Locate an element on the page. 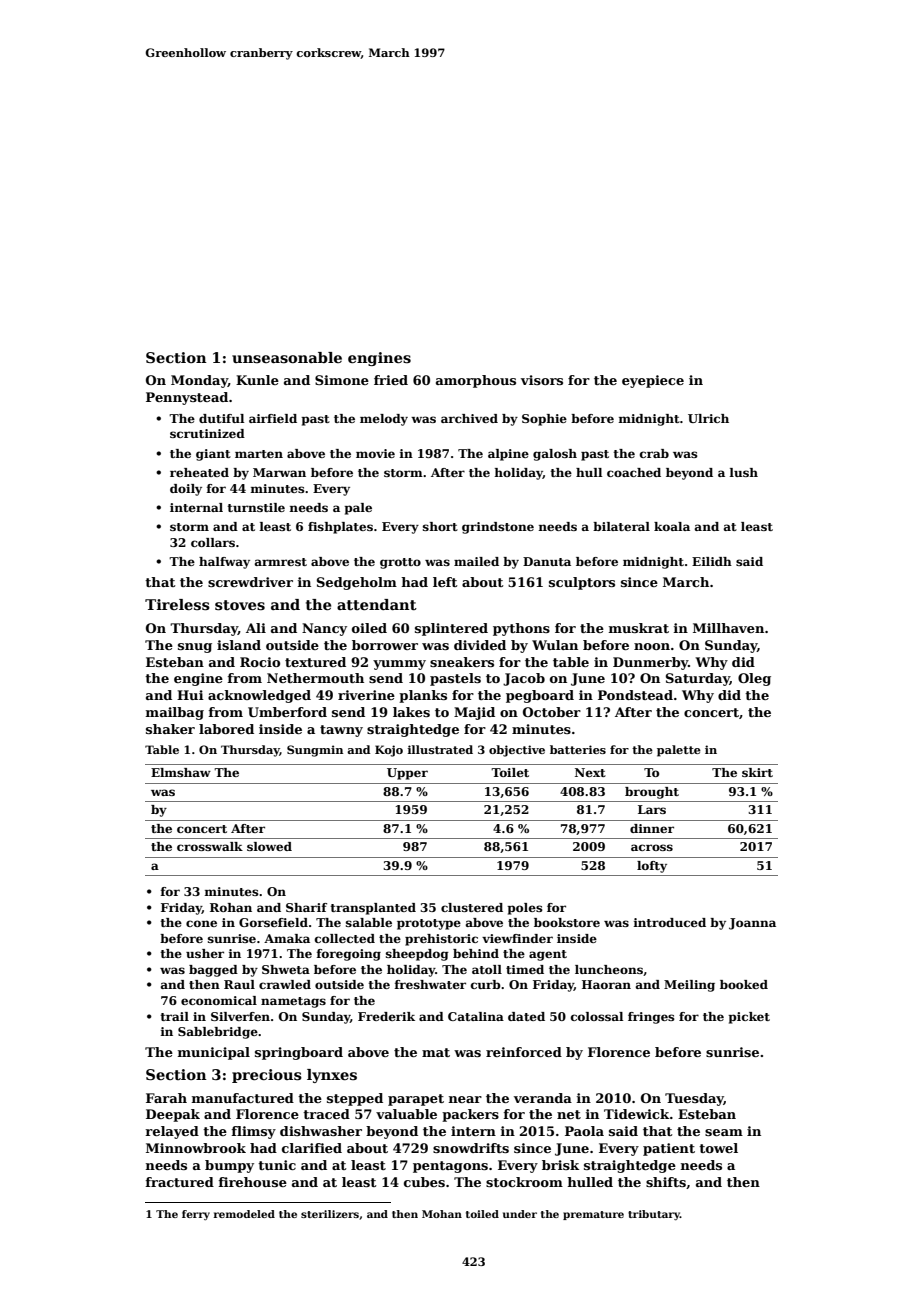 Image resolution: width=924 pixels, height=1314 pixels. sterilizers is located at coordinates (330, 1214).
